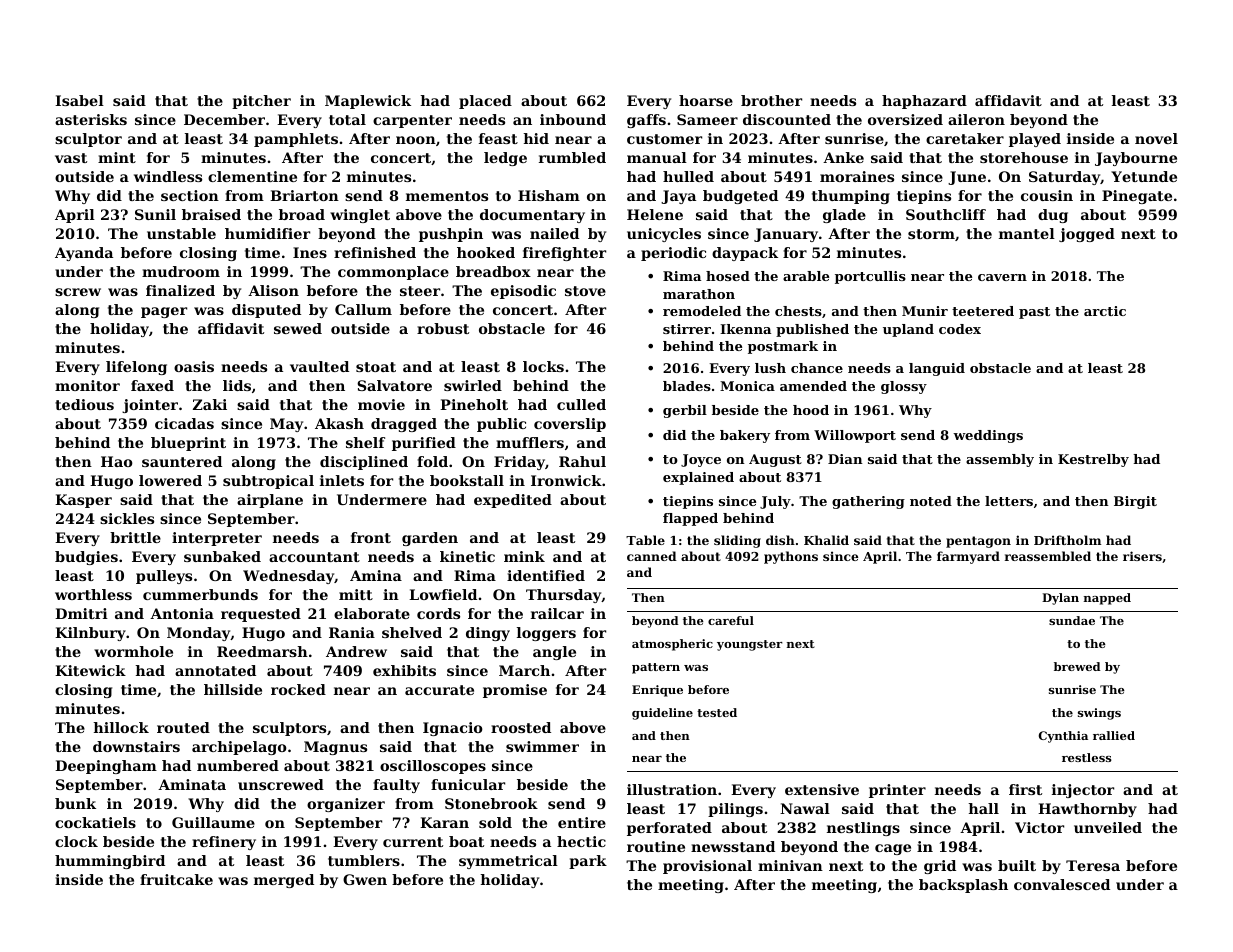  I want to click on placed, so click(485, 102).
